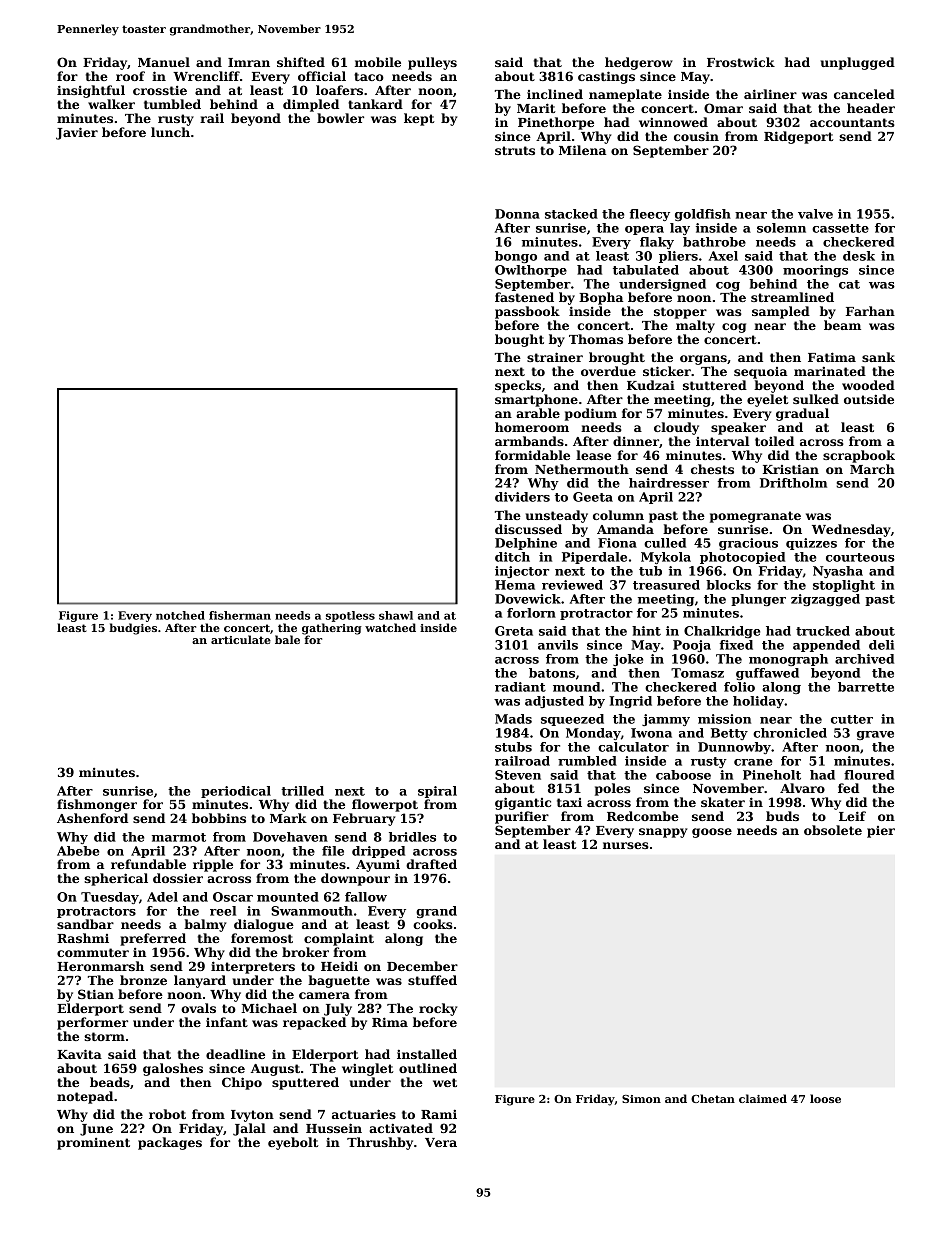 Image resolution: width=952 pixels, height=1233 pixels. What do you see at coordinates (724, 719) in the image?
I see `mission` at bounding box center [724, 719].
